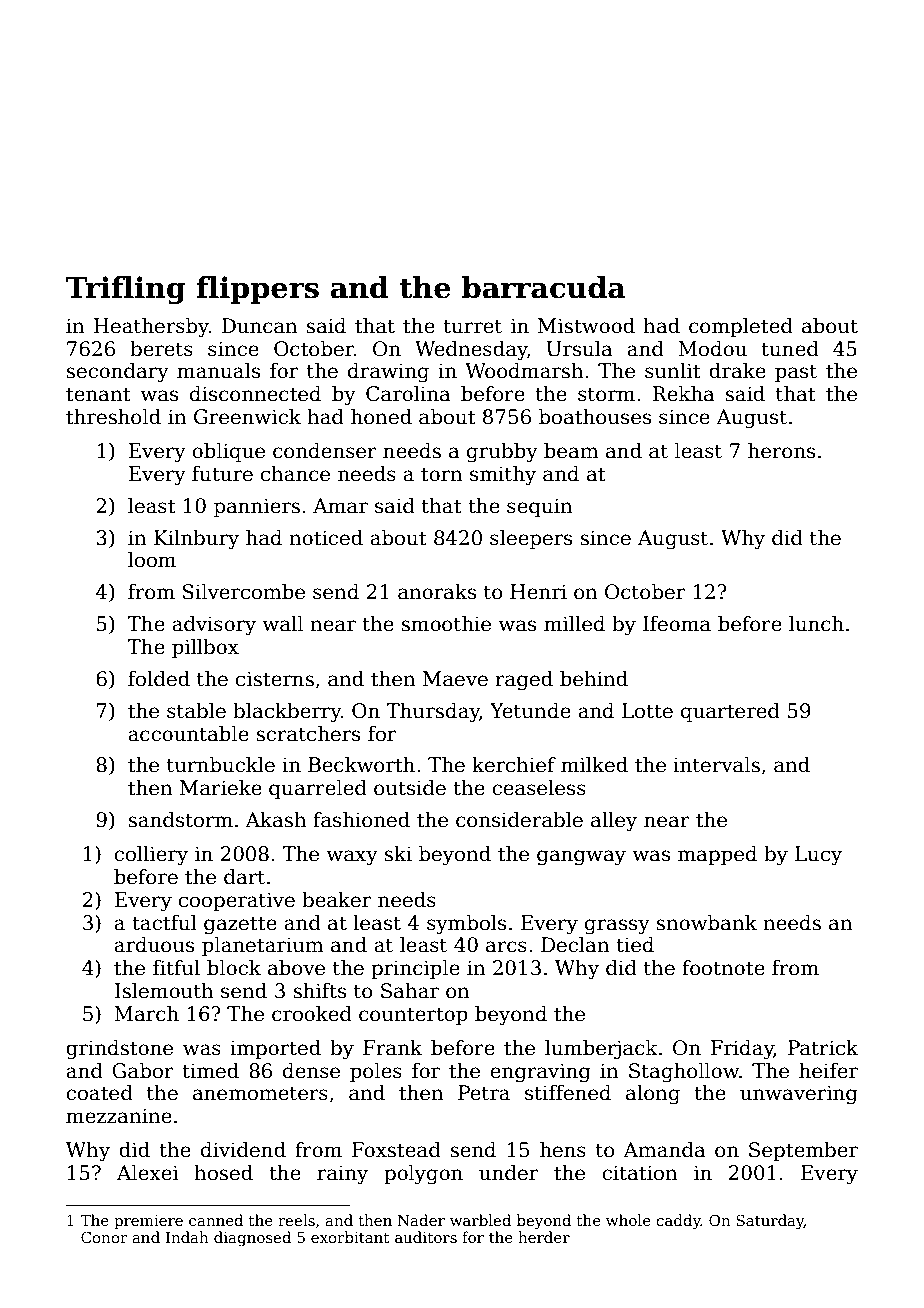 The width and height of the document is (924, 1308). Describe the element at coordinates (647, 711) in the document. I see `Lotte` at that location.
